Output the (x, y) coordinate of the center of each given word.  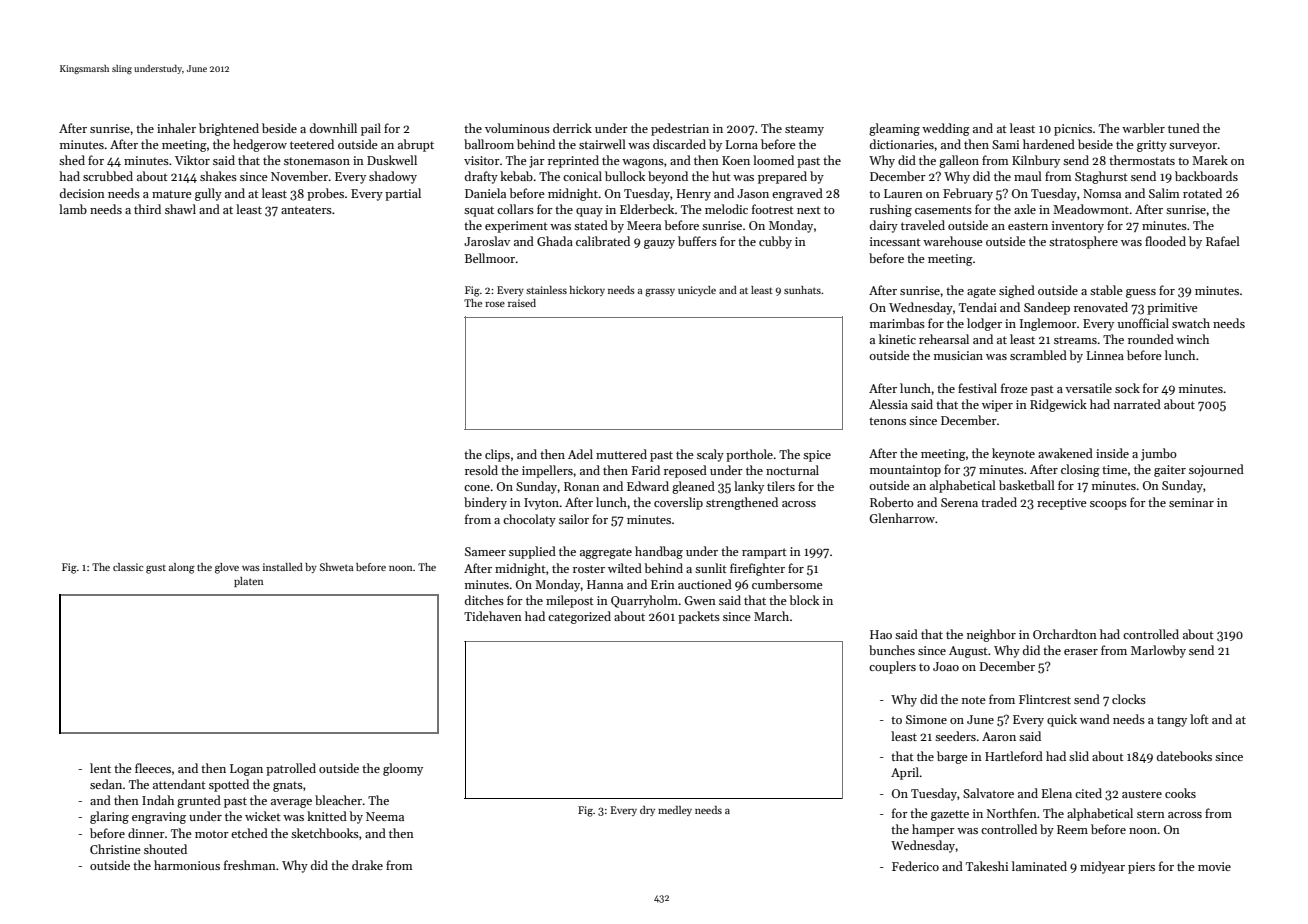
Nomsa (1102, 193)
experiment (516, 227)
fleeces (153, 768)
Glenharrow (902, 518)
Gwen (700, 600)
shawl (180, 209)
